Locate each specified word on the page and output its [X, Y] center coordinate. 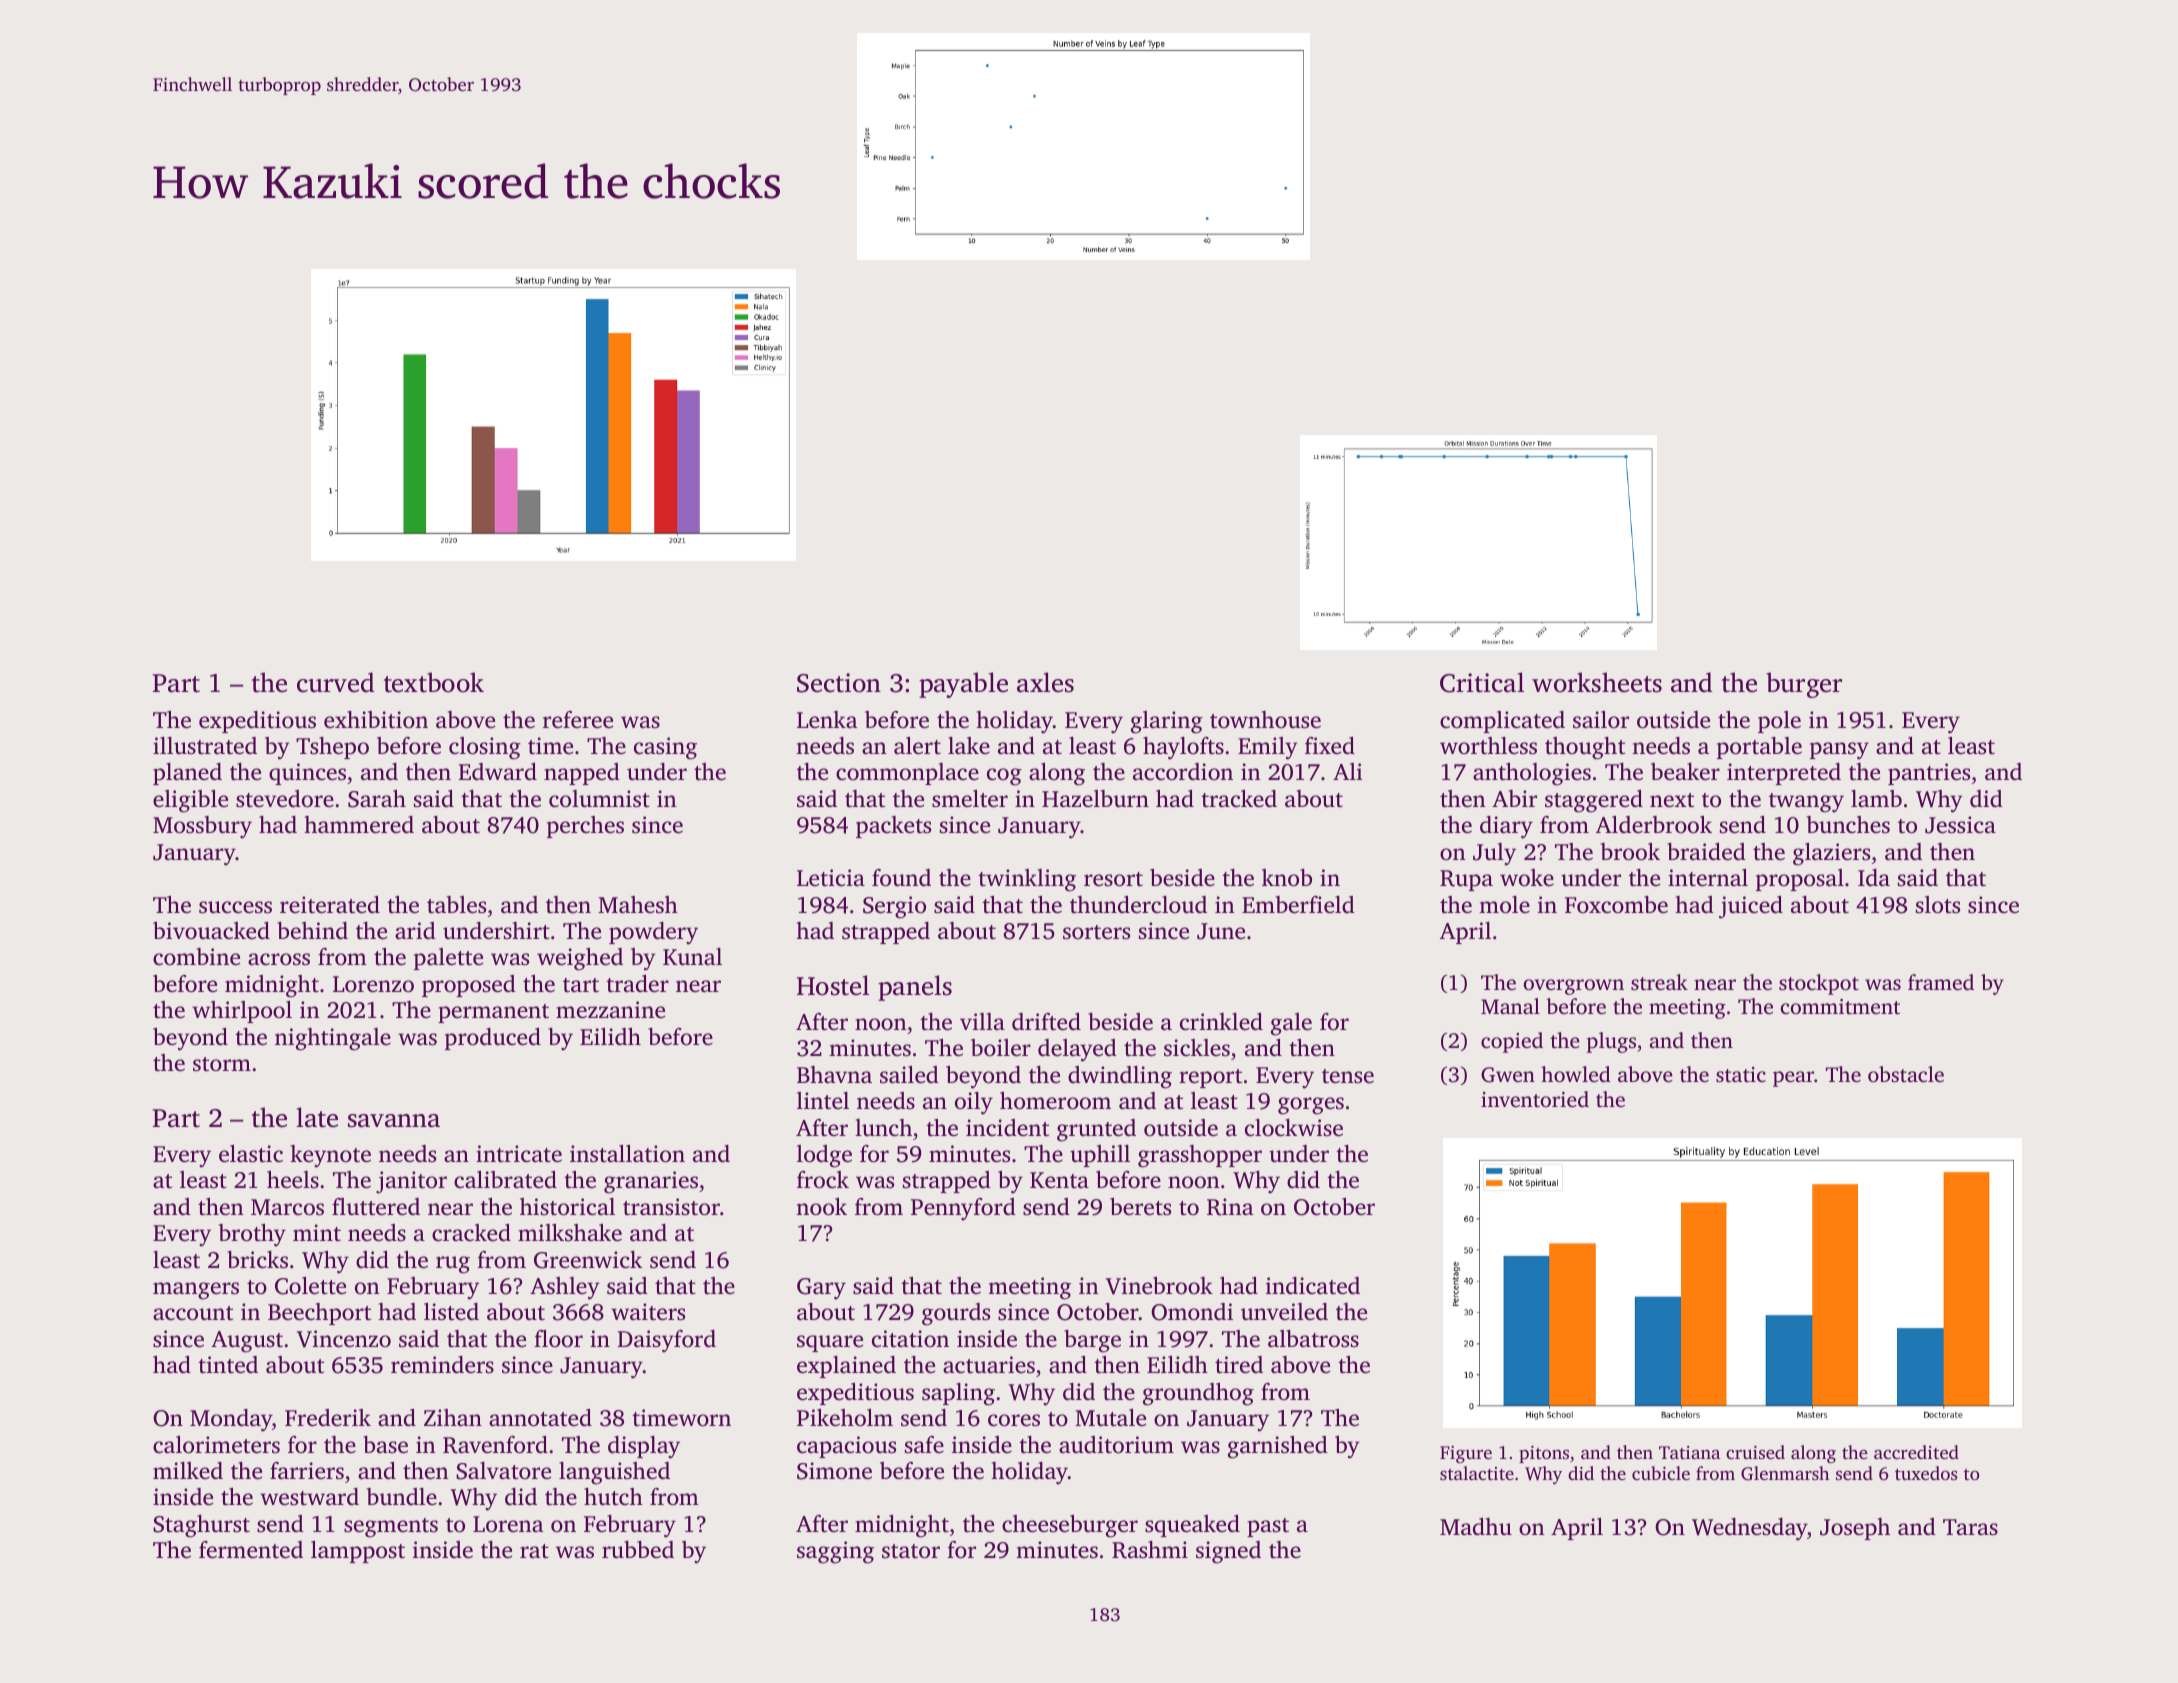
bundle [402, 1496]
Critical [1482, 682]
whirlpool [242, 1012]
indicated [1313, 1286]
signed [1228, 1552]
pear [1793, 1079]
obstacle [1906, 1074]
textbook [434, 682]
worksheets [1597, 682]
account [193, 1313]
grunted [1096, 1130]
